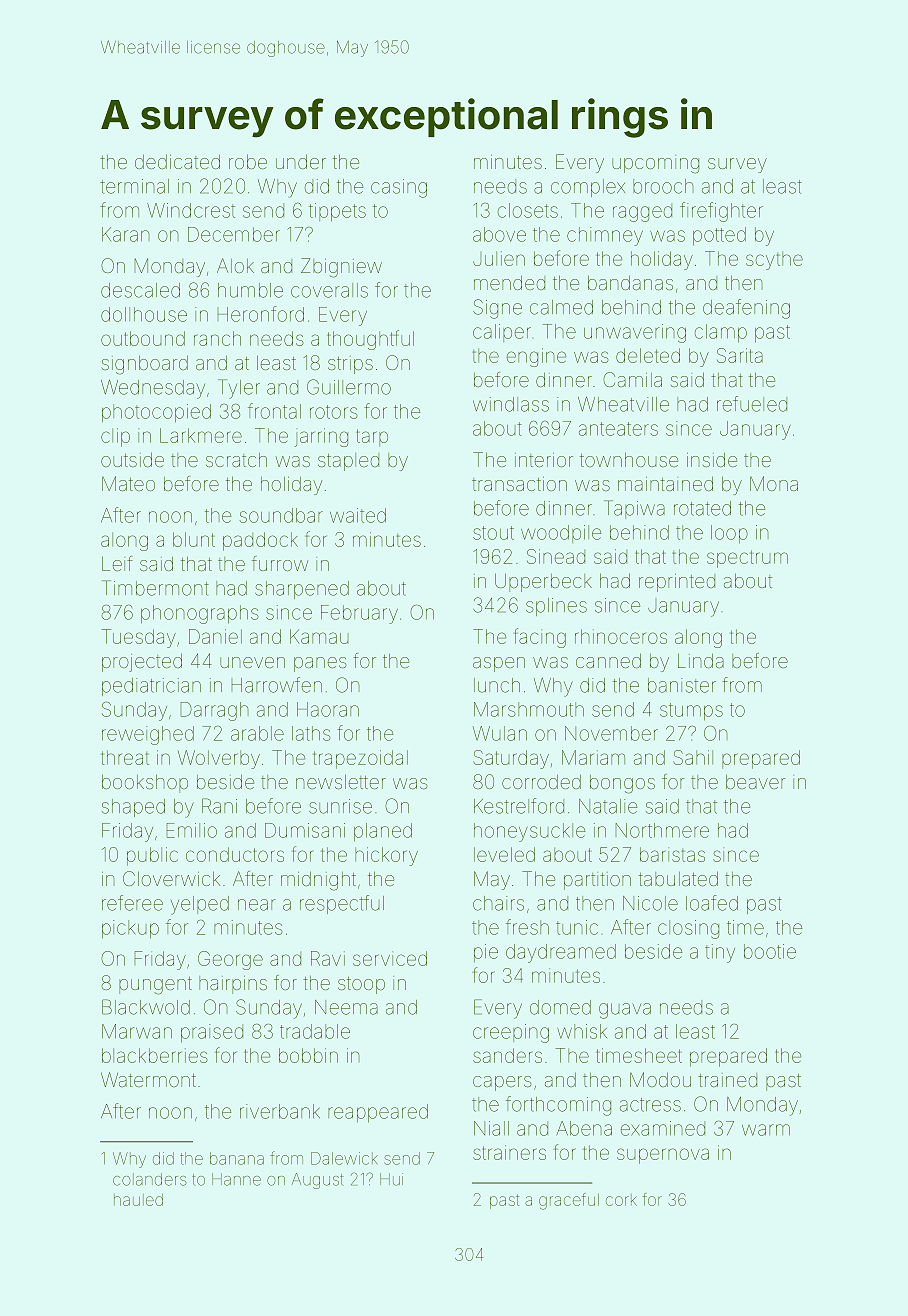 This page has width=908, height=1316. What do you see at coordinates (529, 832) in the page?
I see `honeysuckle` at bounding box center [529, 832].
